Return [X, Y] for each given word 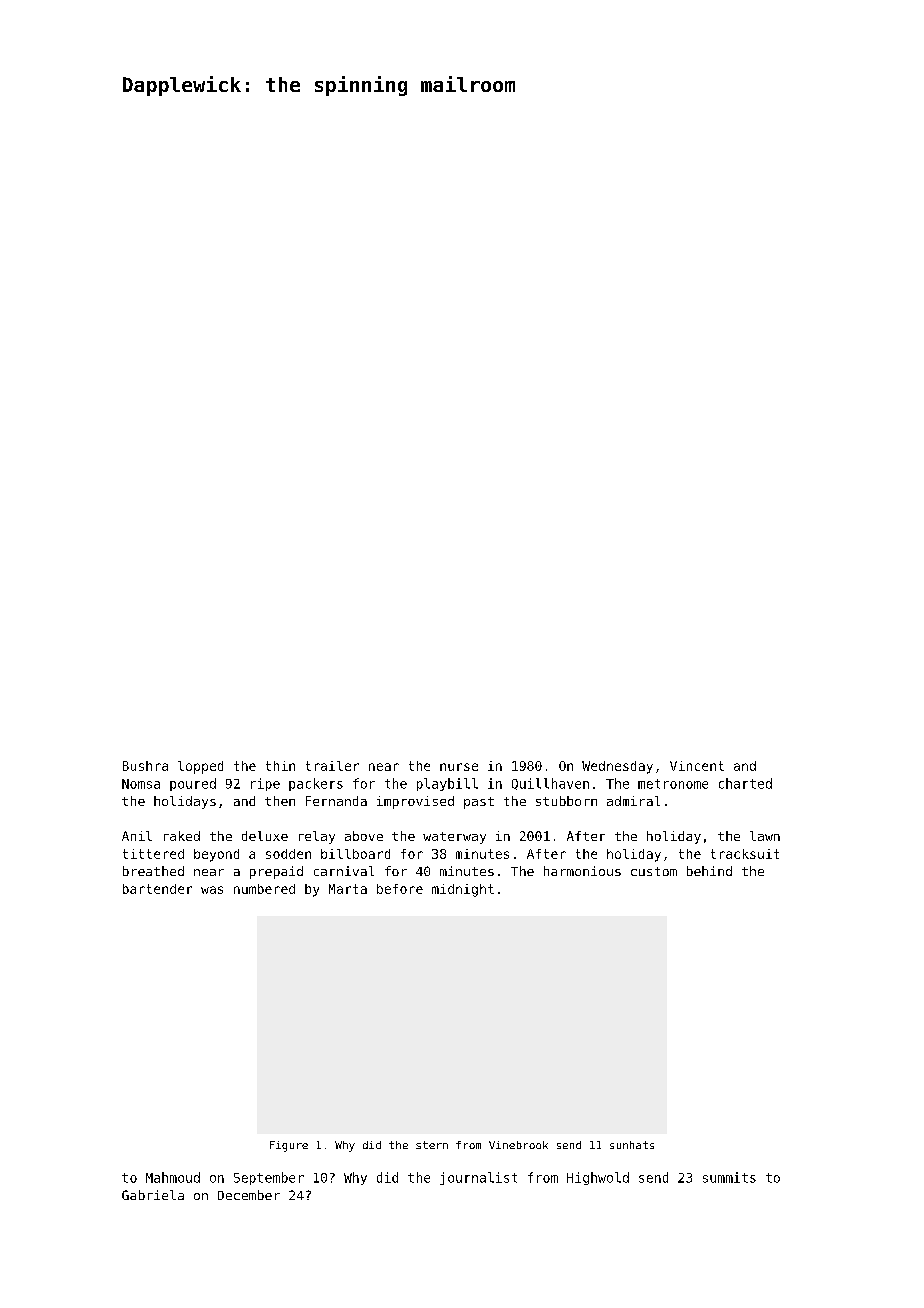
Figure [289, 1146]
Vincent [697, 766]
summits [729, 1177]
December [249, 1195]
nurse [459, 767]
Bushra [145, 766]
